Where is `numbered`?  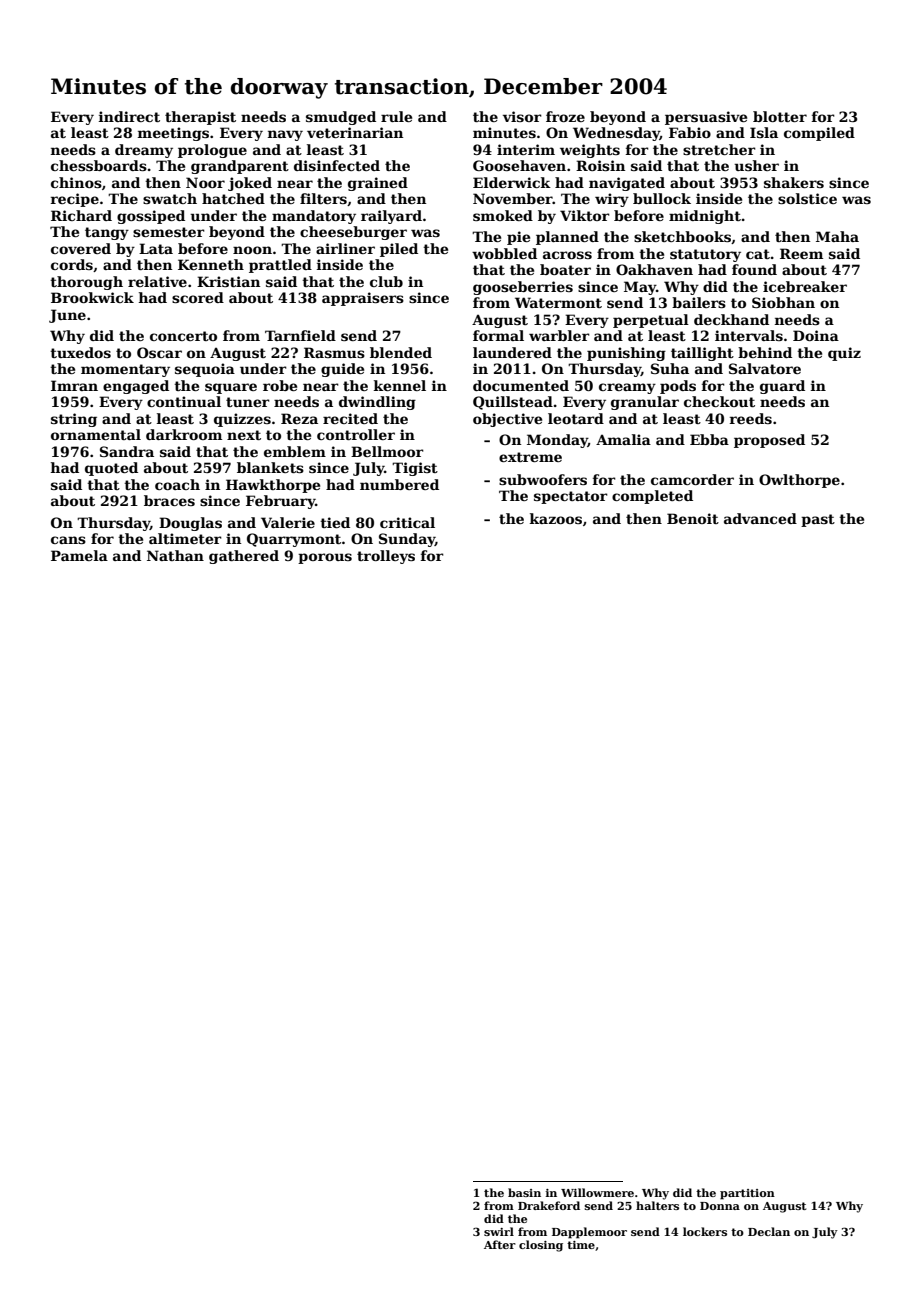 numbered is located at coordinates (399, 484).
